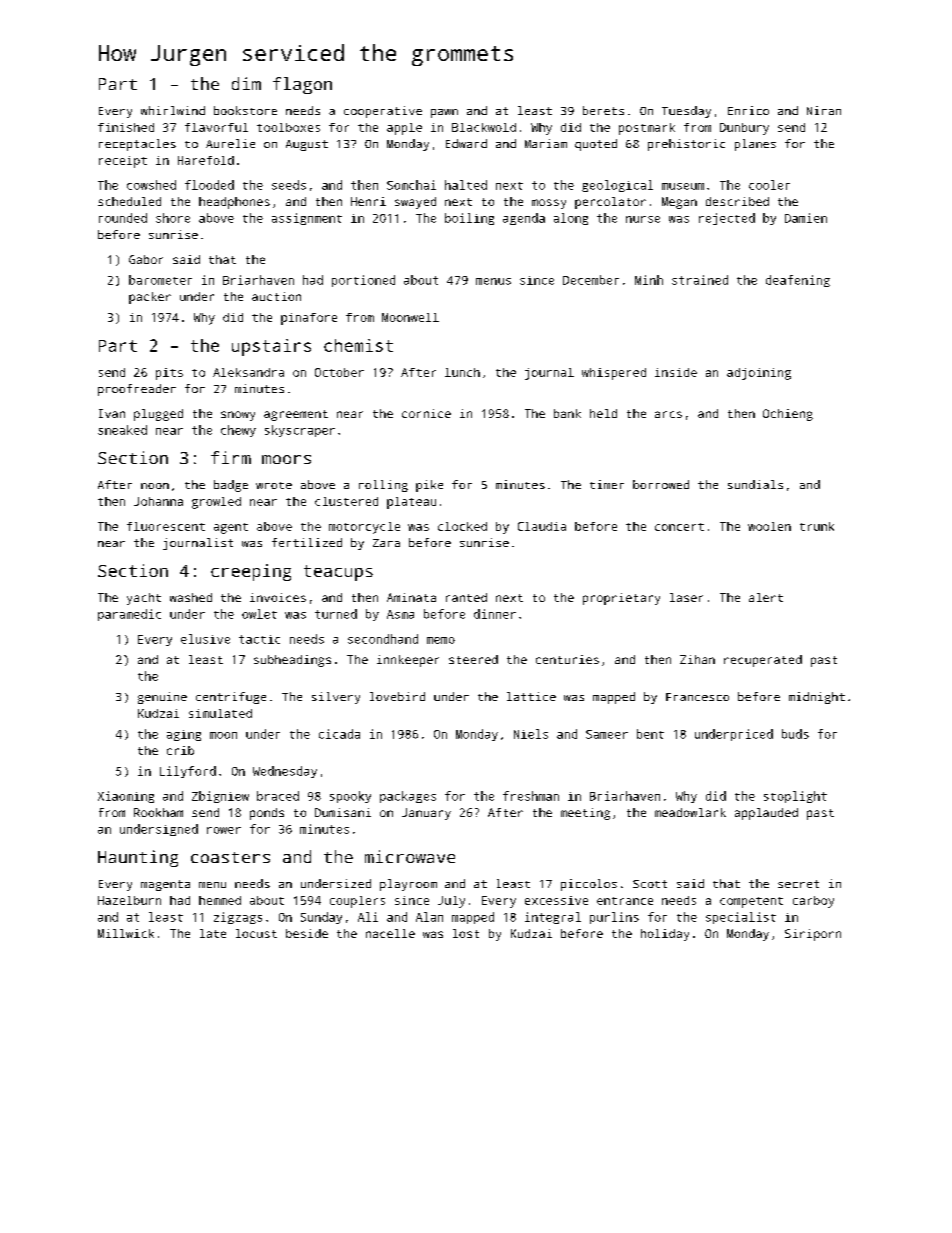 The image size is (952, 1233). Describe the element at coordinates (824, 110) in the document. I see `Niran` at that location.
